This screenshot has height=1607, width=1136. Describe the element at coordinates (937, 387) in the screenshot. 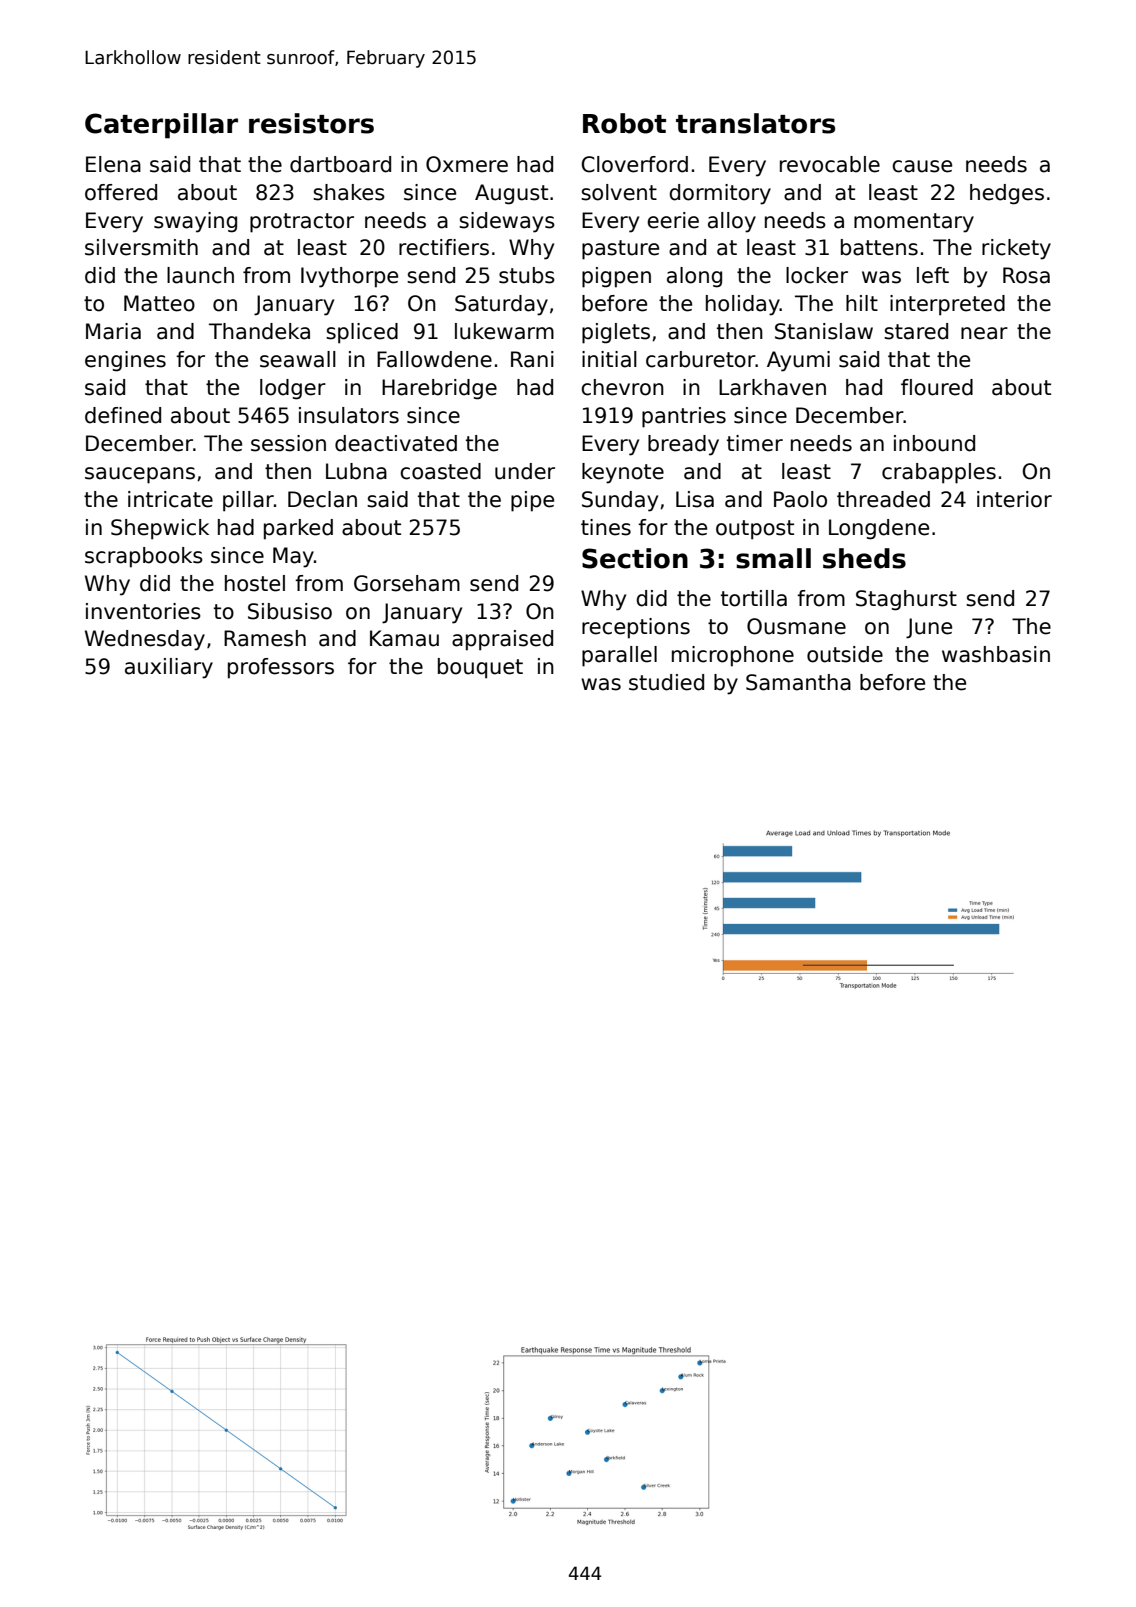

I see `floured` at that location.
